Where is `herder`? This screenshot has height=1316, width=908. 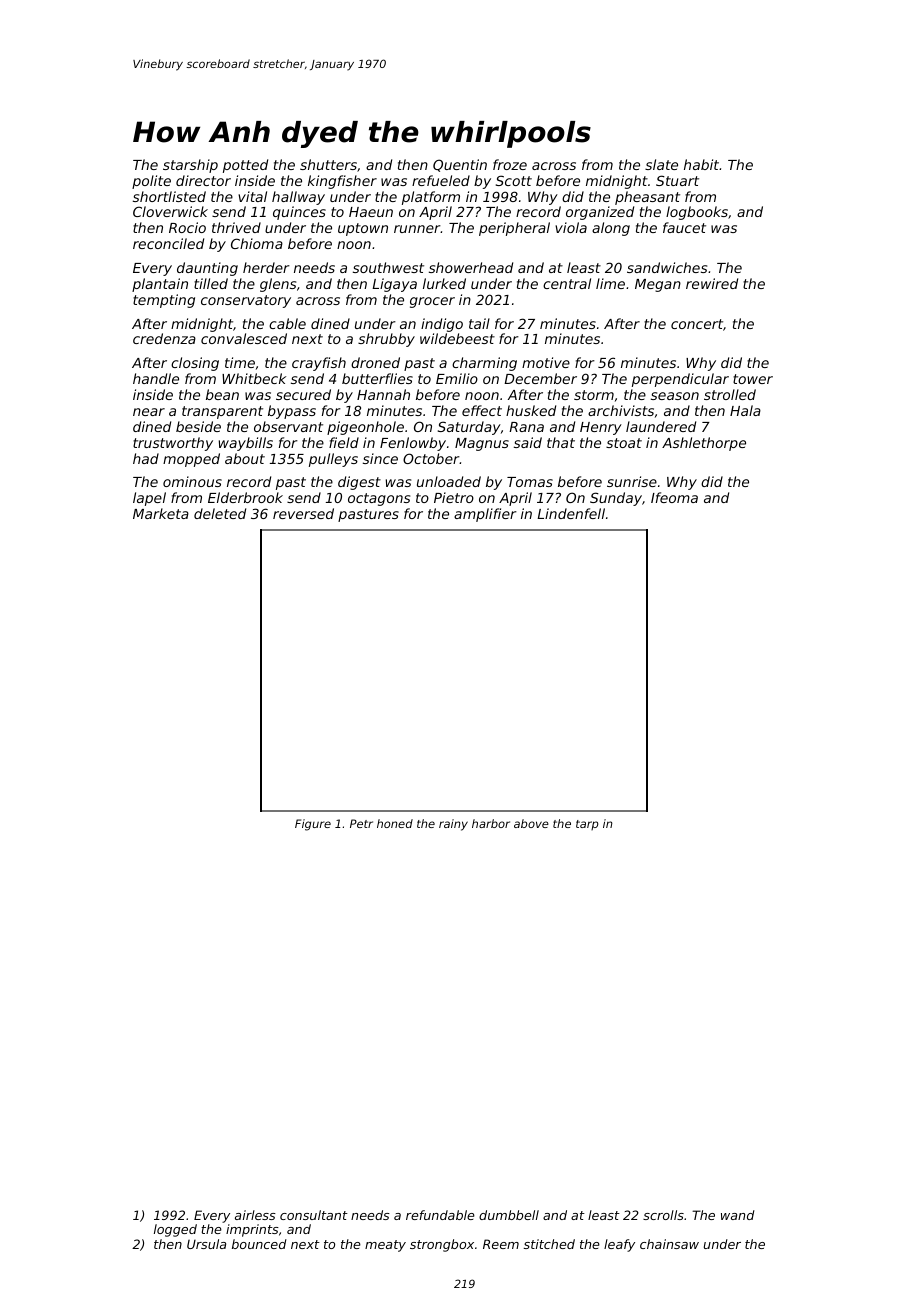 herder is located at coordinates (266, 267).
